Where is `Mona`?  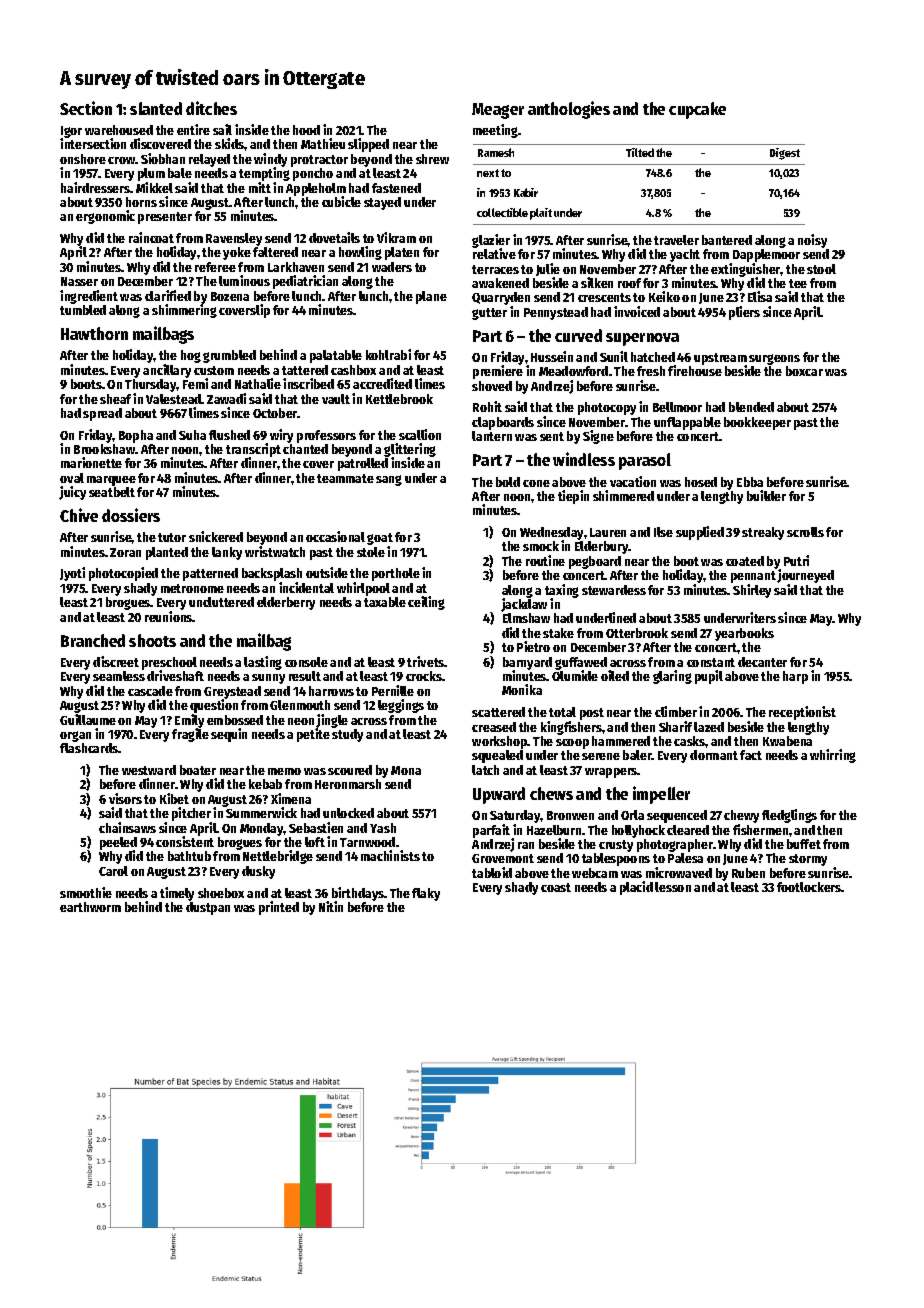
Mona is located at coordinates (406, 770).
